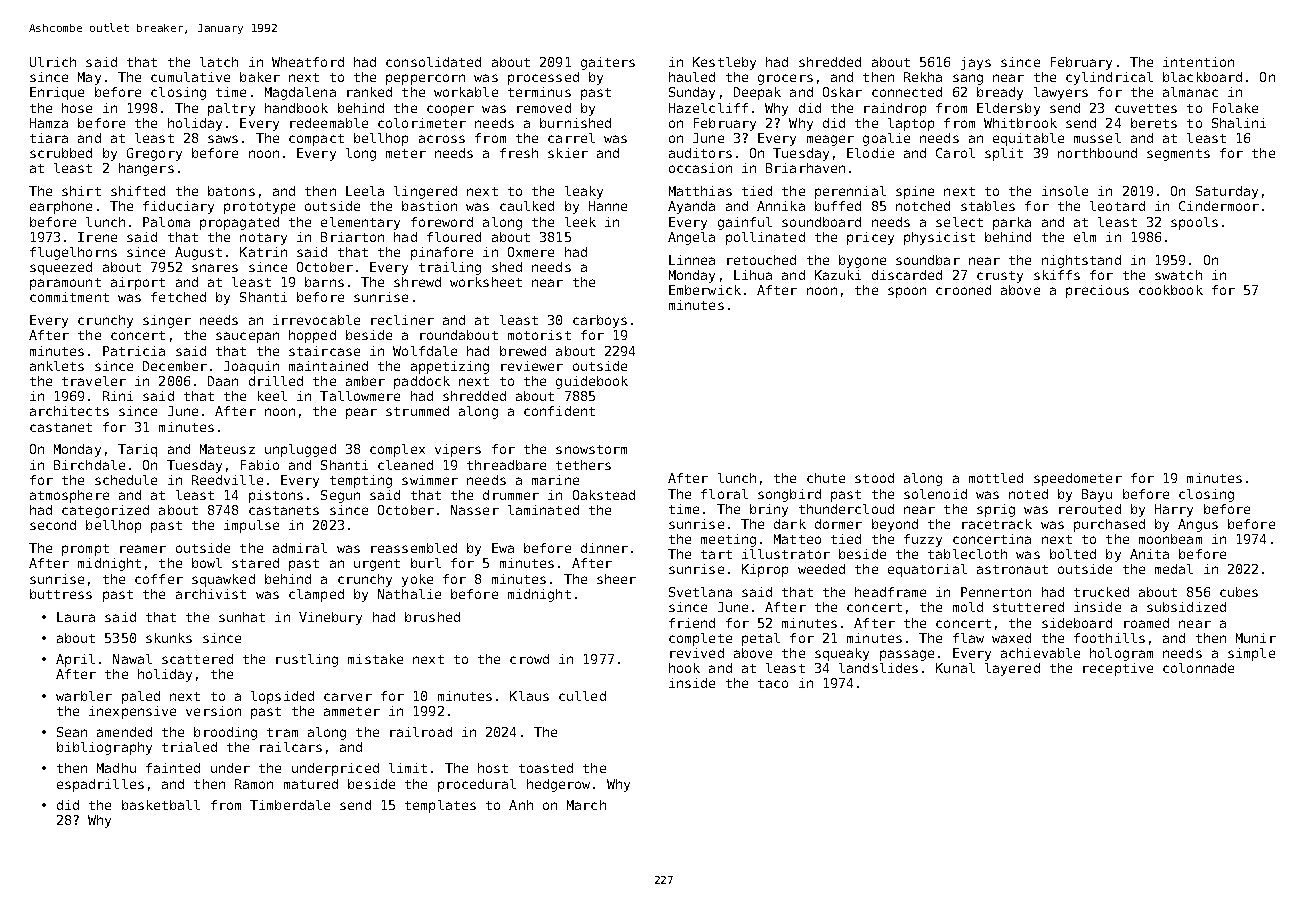  What do you see at coordinates (1198, 668) in the screenshot?
I see `colonnade` at bounding box center [1198, 668].
